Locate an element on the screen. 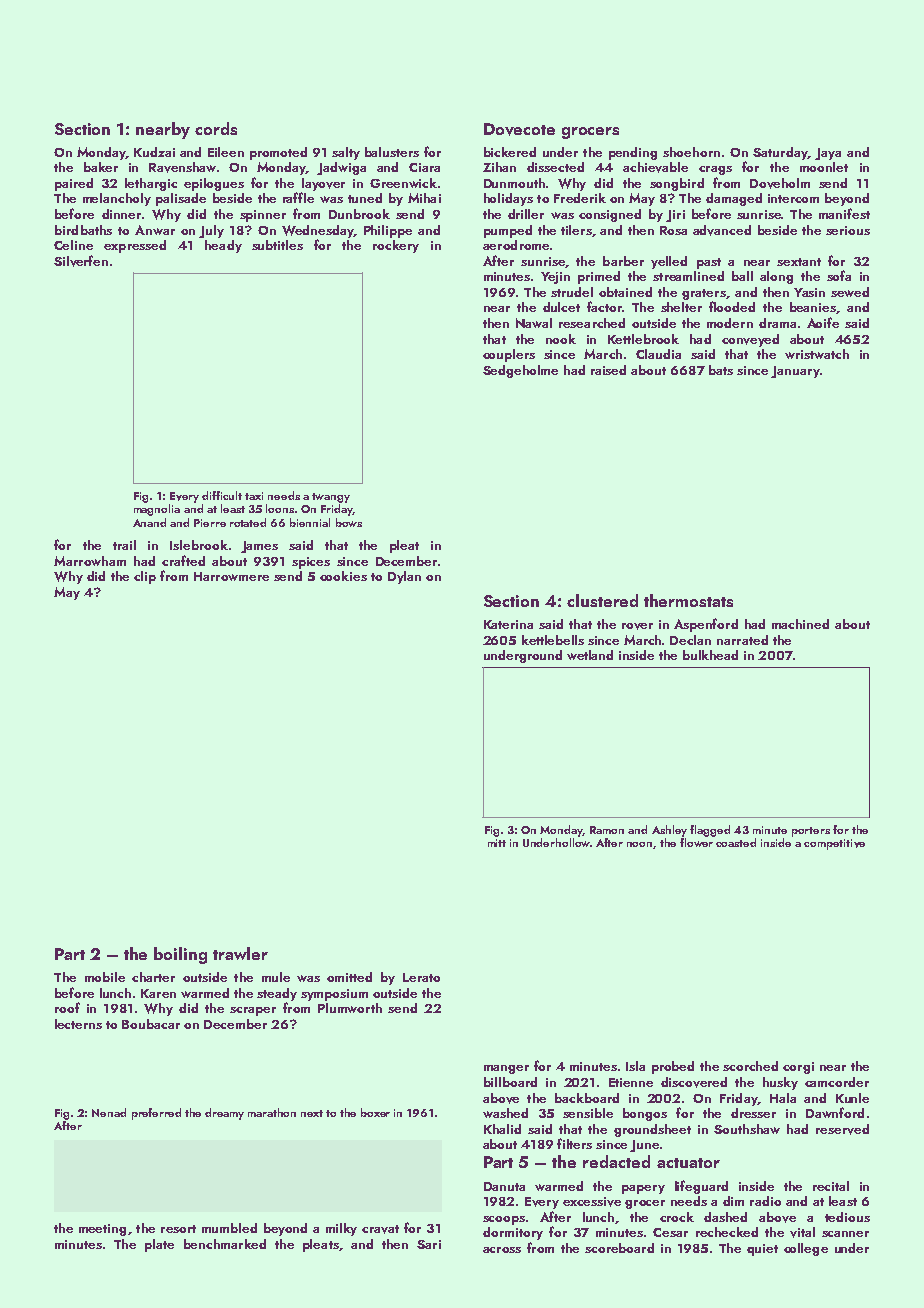  cords is located at coordinates (216, 128).
